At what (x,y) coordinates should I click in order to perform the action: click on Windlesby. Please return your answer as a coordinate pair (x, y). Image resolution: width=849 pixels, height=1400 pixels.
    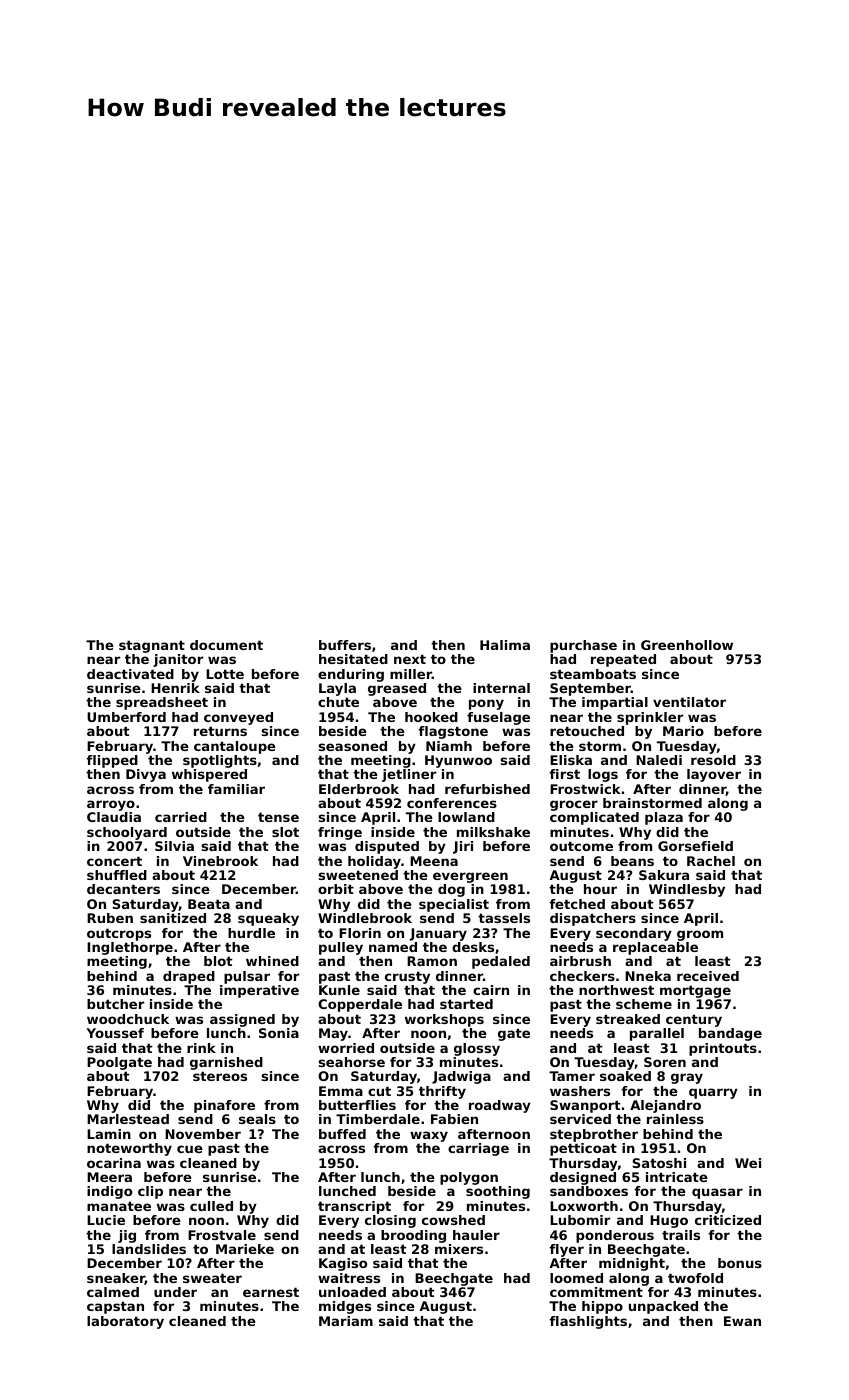
    Looking at the image, I should click on (687, 890).
